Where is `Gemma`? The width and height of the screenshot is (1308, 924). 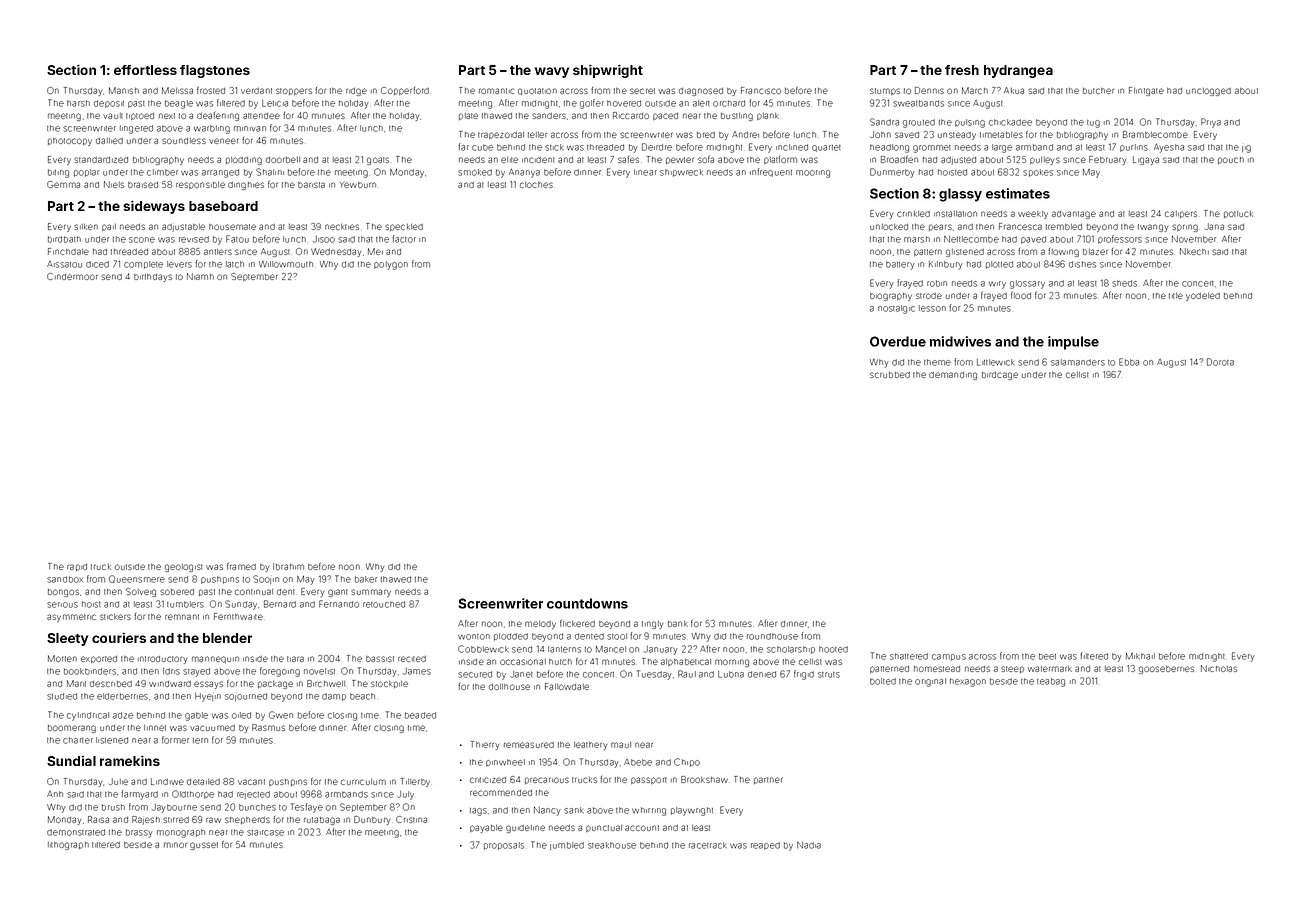
Gemma is located at coordinates (63, 184).
